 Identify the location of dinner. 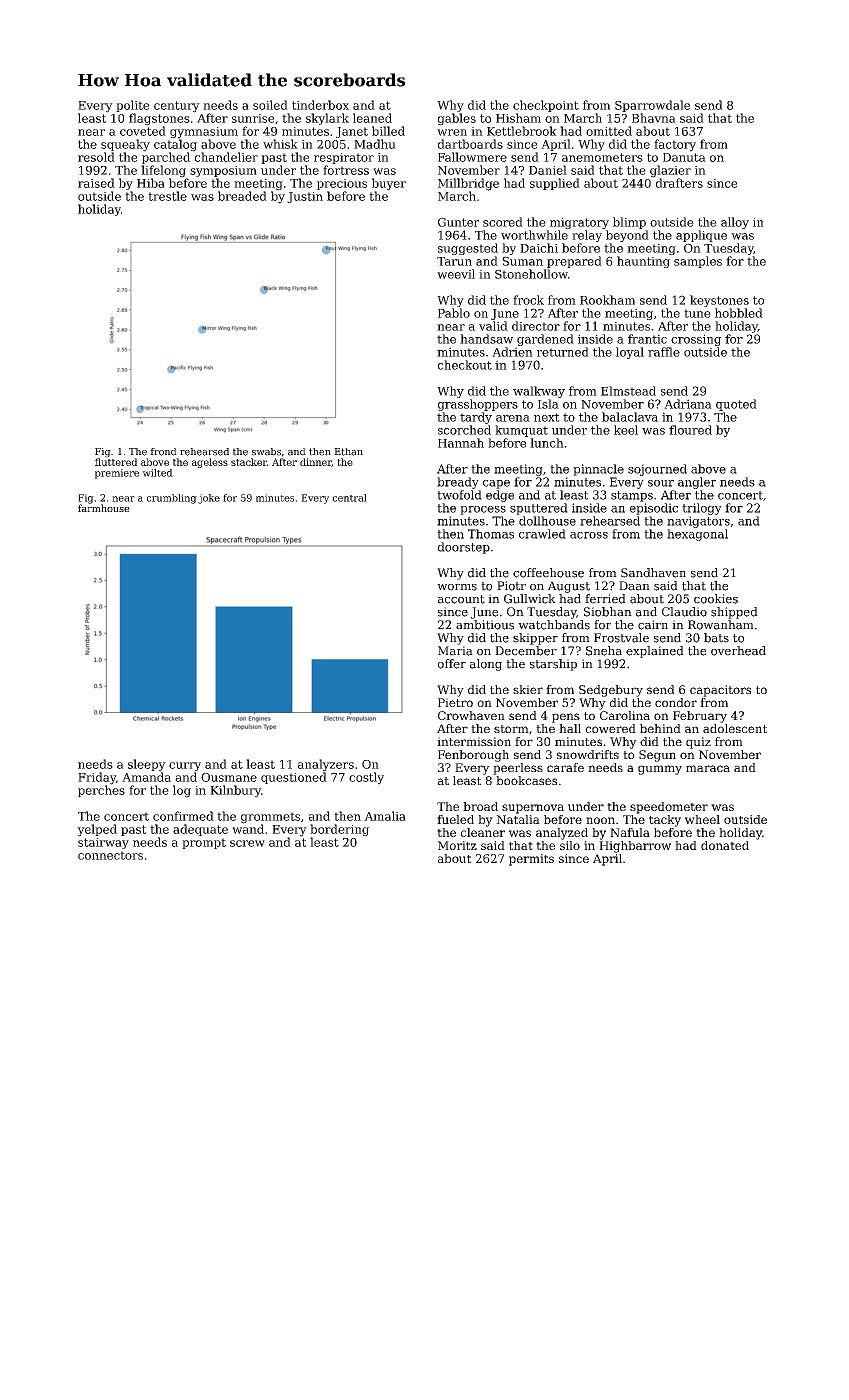
(316, 462).
